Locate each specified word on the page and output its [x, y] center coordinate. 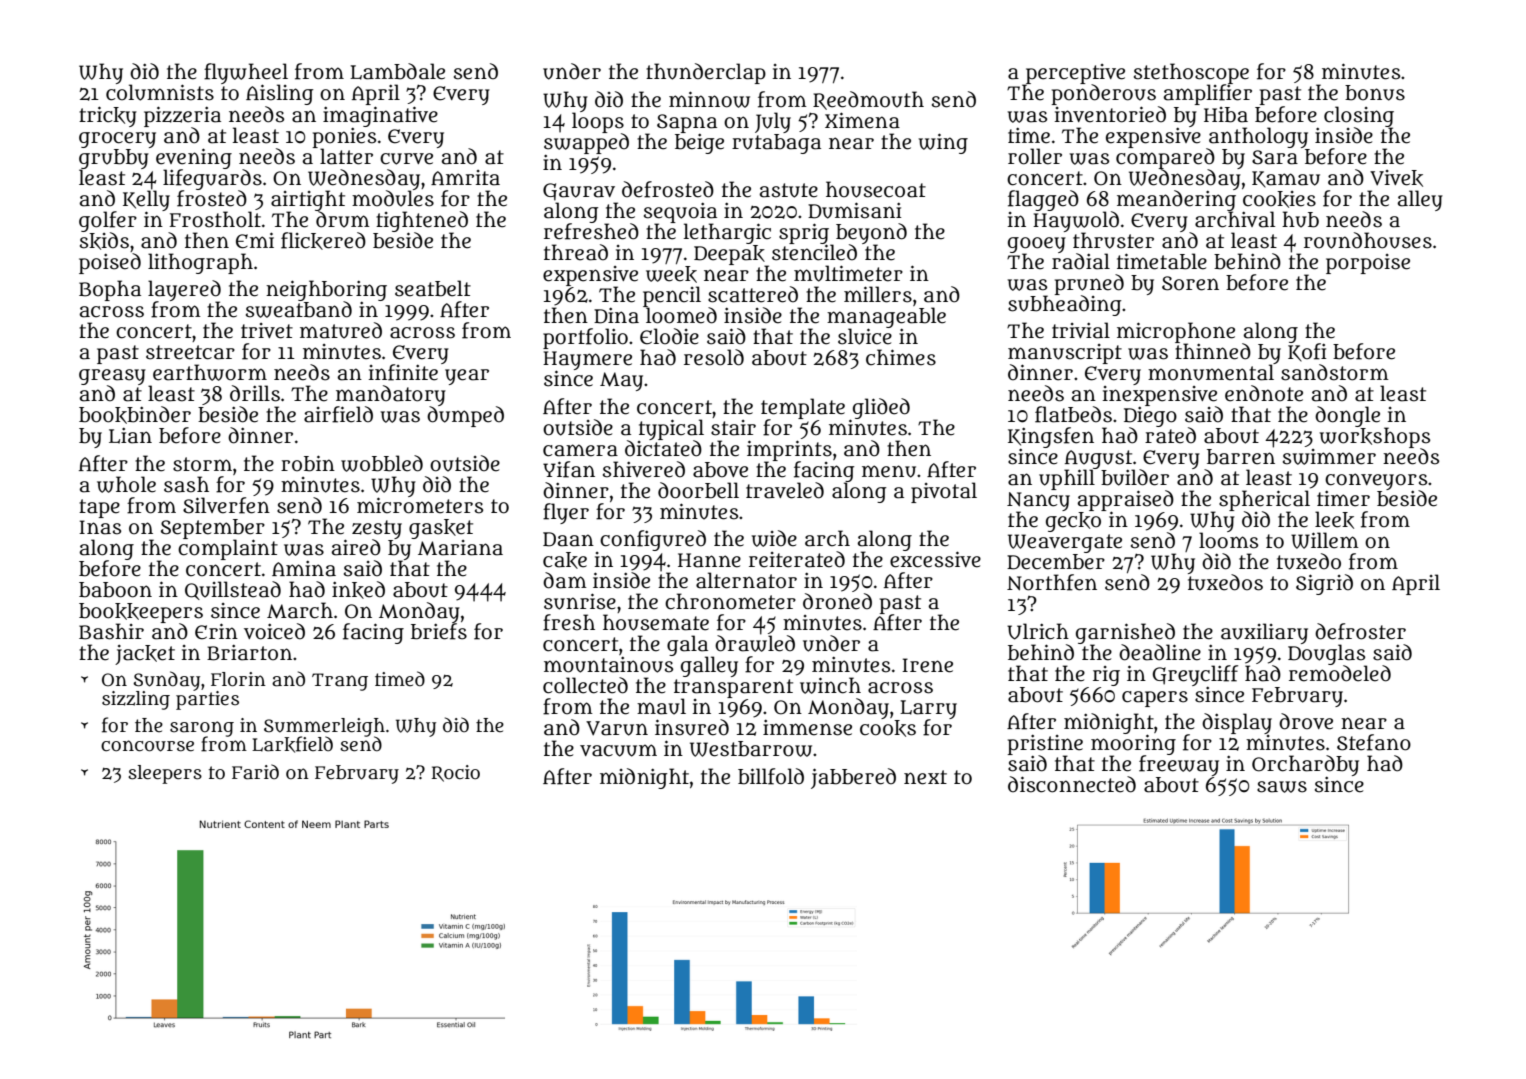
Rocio [456, 773]
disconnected [1072, 784]
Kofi [1307, 352]
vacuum [618, 750]
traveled [785, 490]
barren [1241, 457]
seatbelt [433, 288]
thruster [1113, 240]
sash [186, 484]
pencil [672, 297]
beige [699, 144]
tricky [108, 116]
